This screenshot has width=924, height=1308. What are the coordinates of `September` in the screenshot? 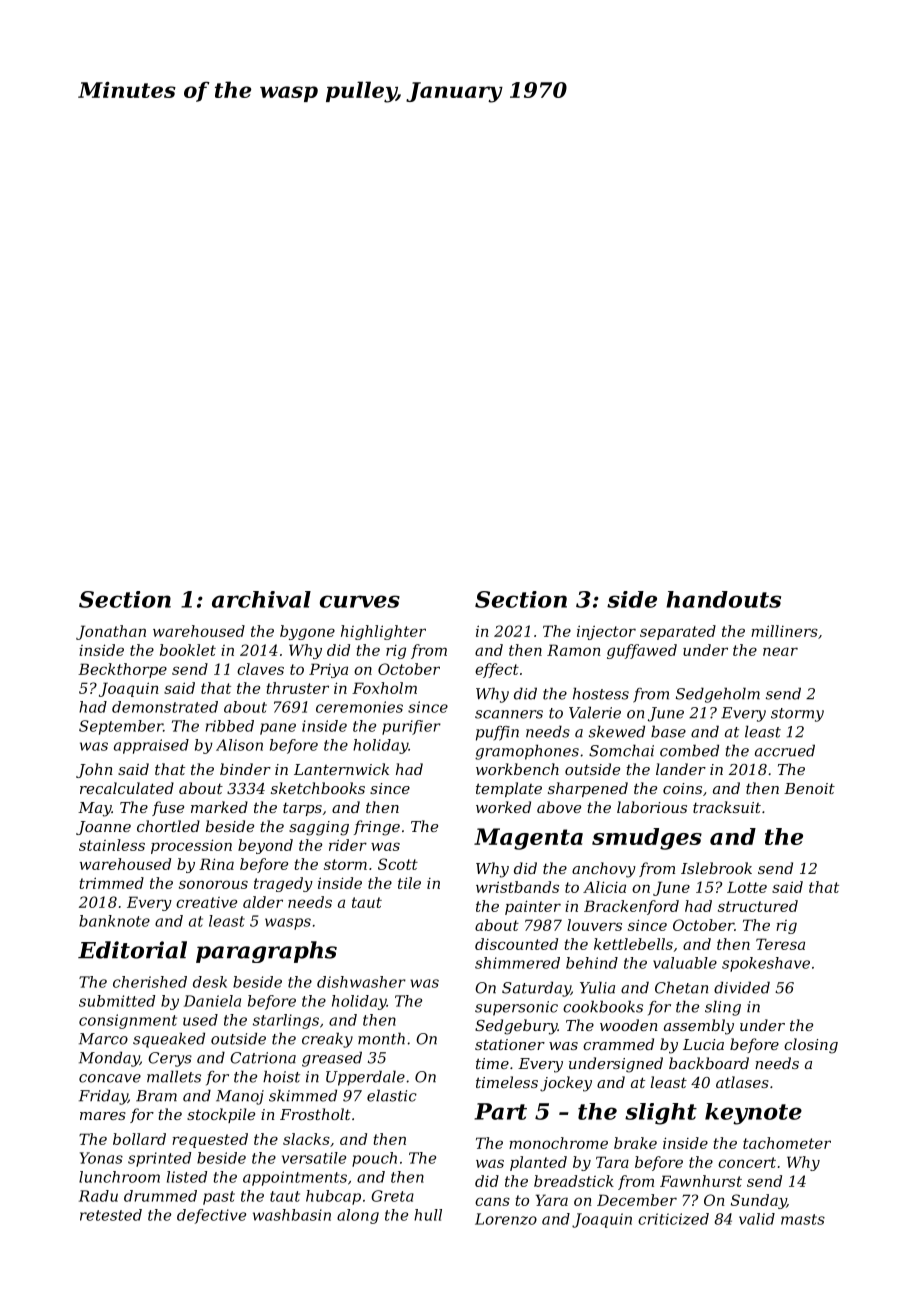 It's located at (121, 727).
